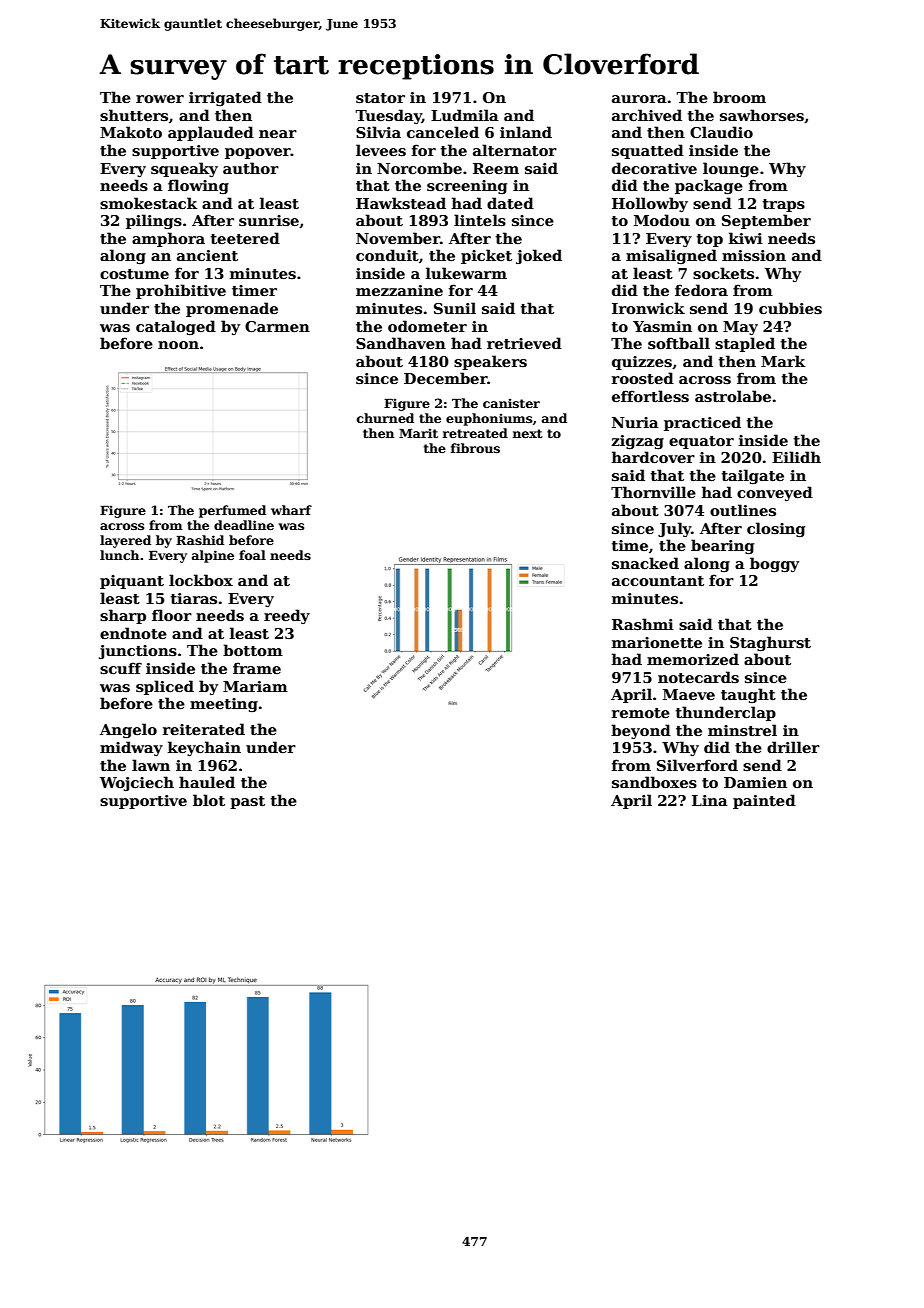 The height and width of the screenshot is (1308, 924). I want to click on practiced, so click(702, 423).
